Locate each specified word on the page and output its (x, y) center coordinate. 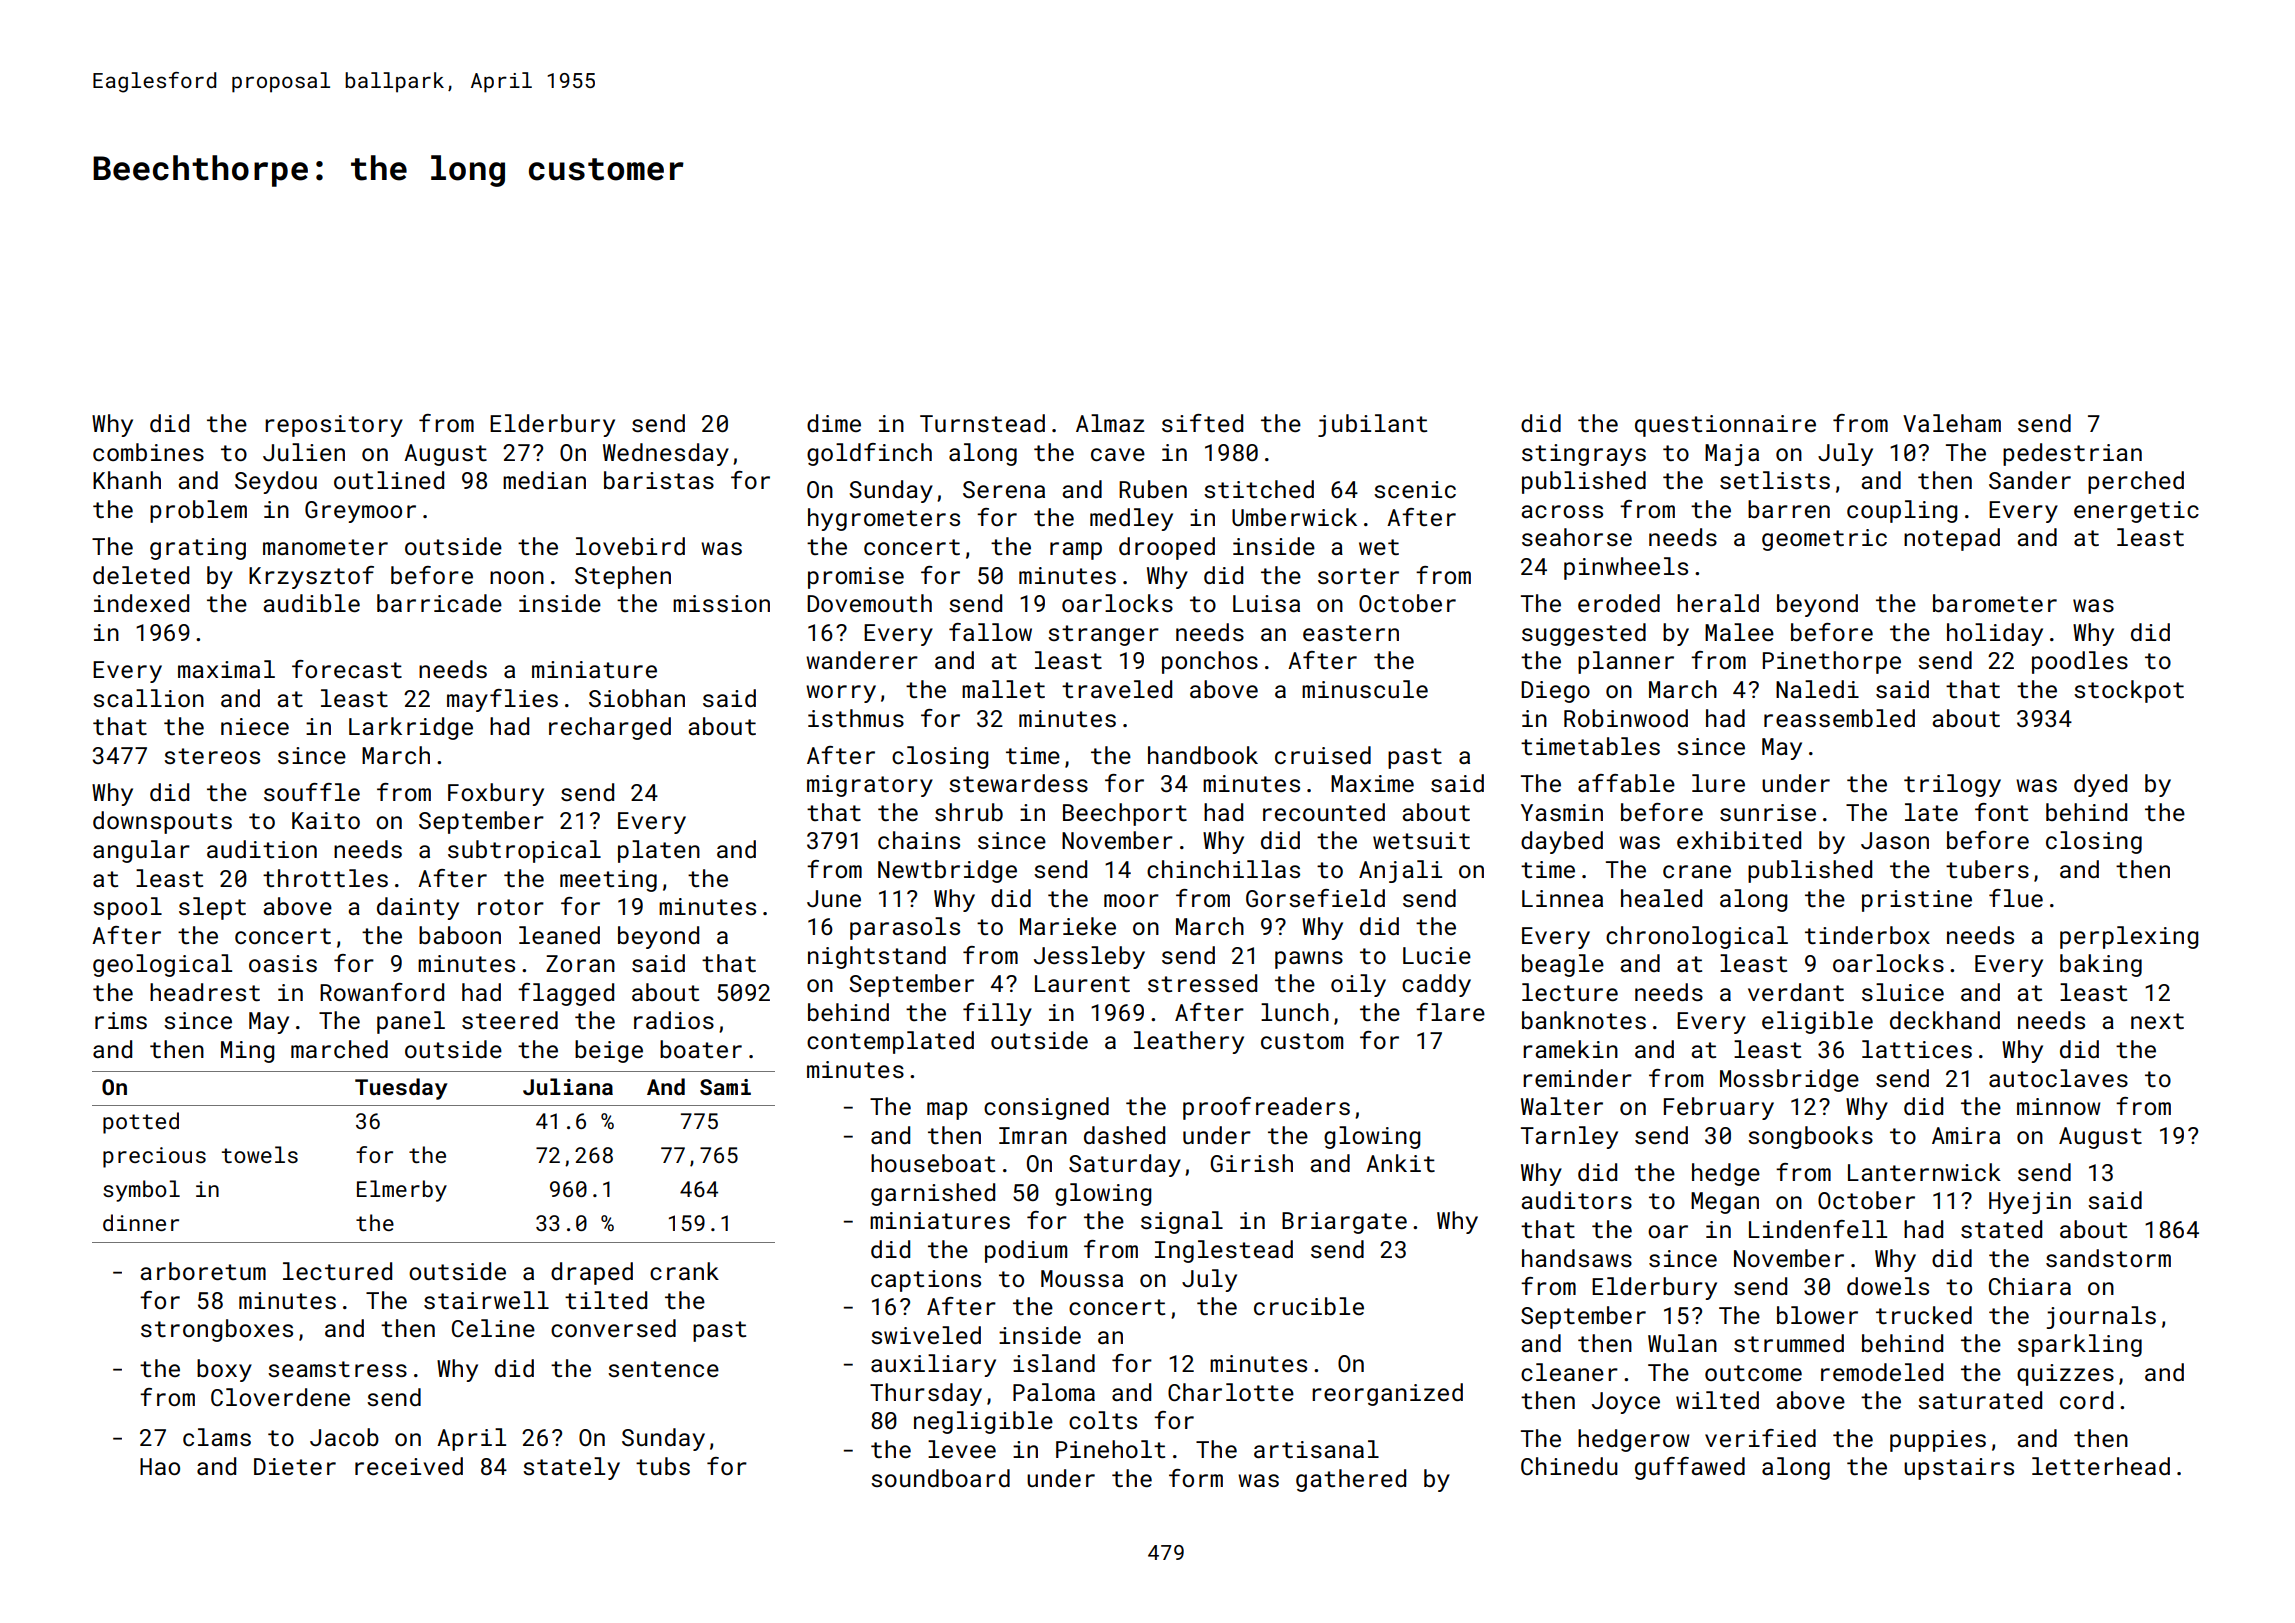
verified (1760, 1438)
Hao (160, 1466)
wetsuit (1421, 840)
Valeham (1952, 423)
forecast (347, 669)
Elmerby (402, 1191)
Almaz (1110, 423)
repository (334, 426)
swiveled (926, 1335)
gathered (1351, 1480)
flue (2016, 898)
